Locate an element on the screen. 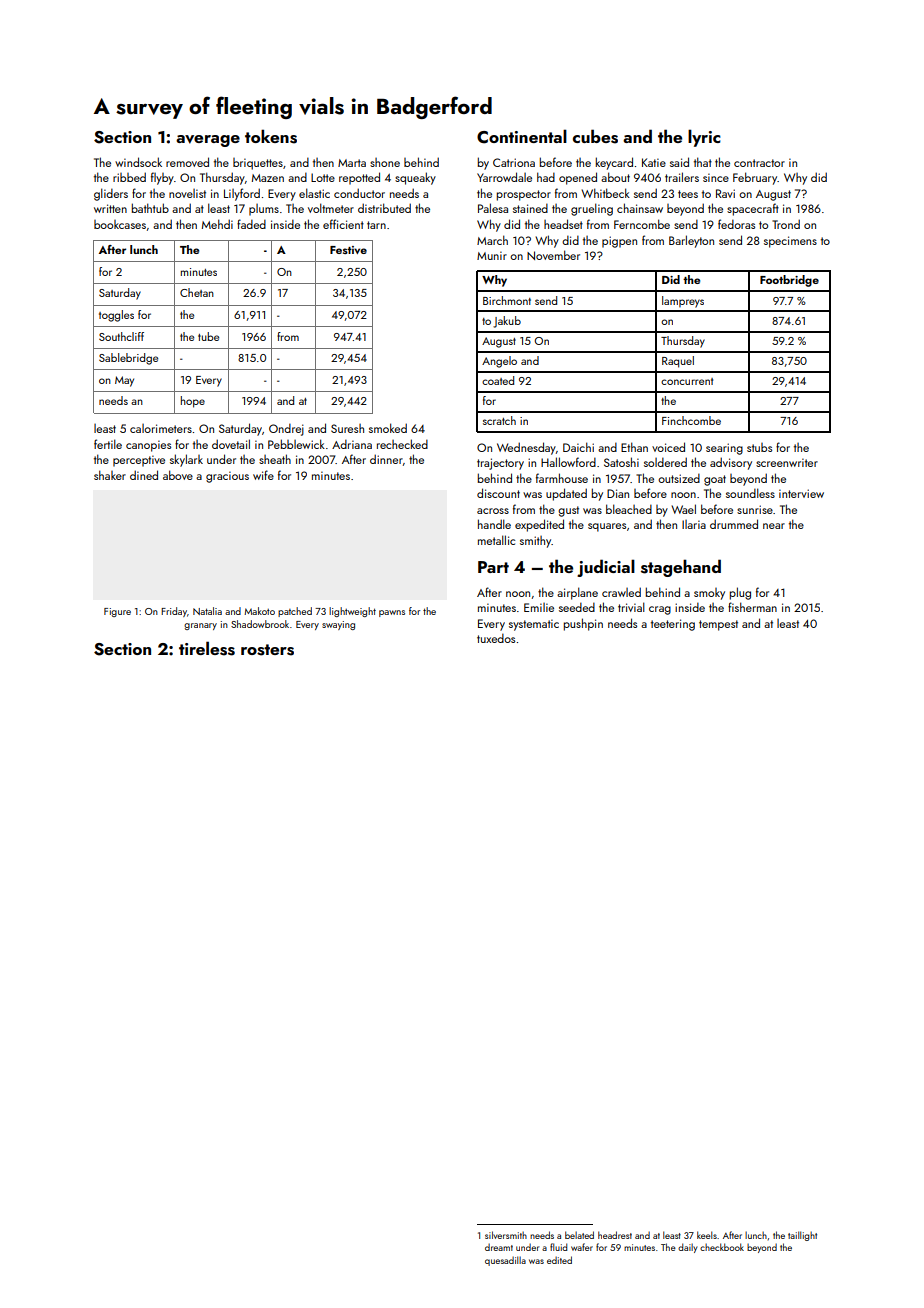  lampreys is located at coordinates (683, 302).
